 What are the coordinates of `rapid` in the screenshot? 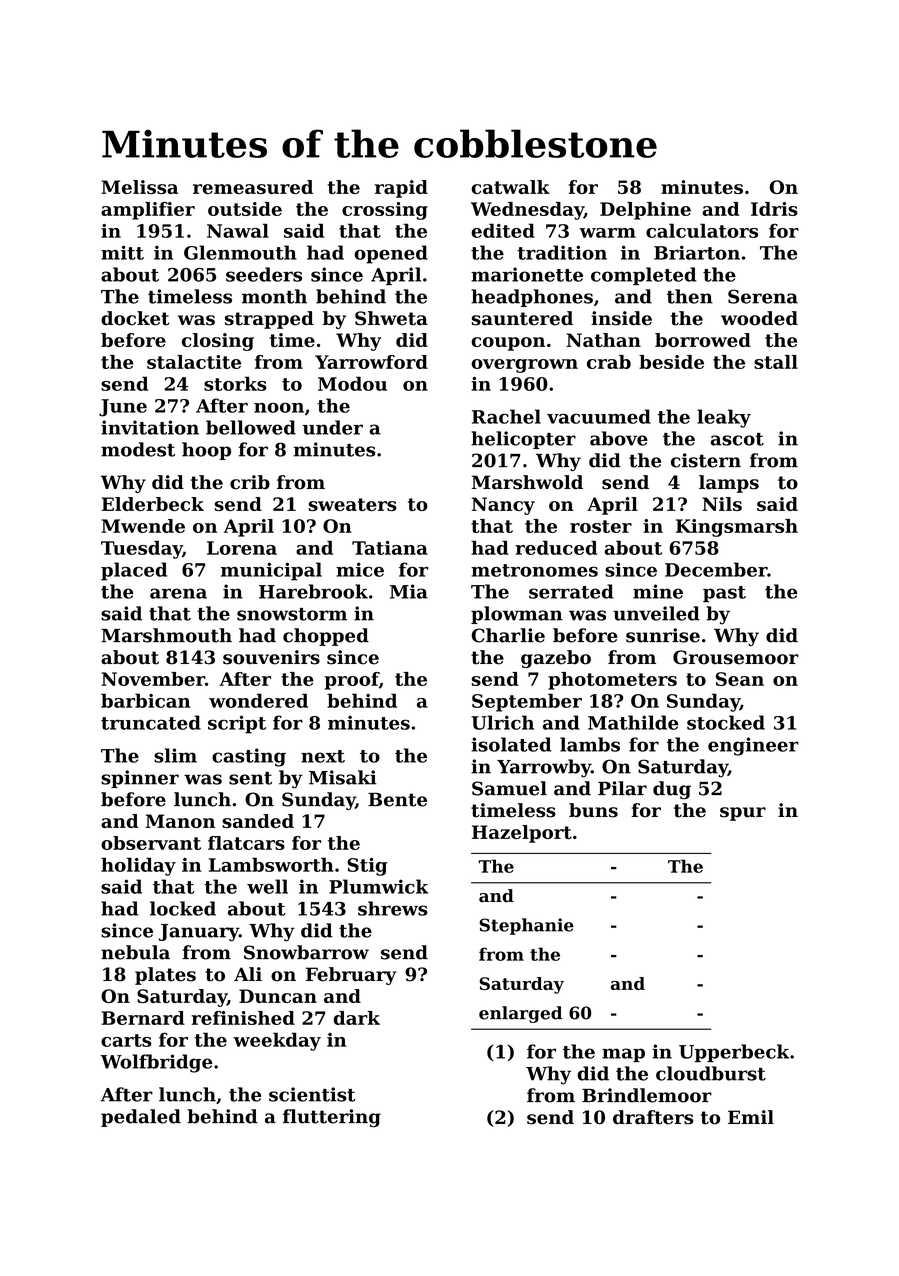 It's located at (401, 189).
